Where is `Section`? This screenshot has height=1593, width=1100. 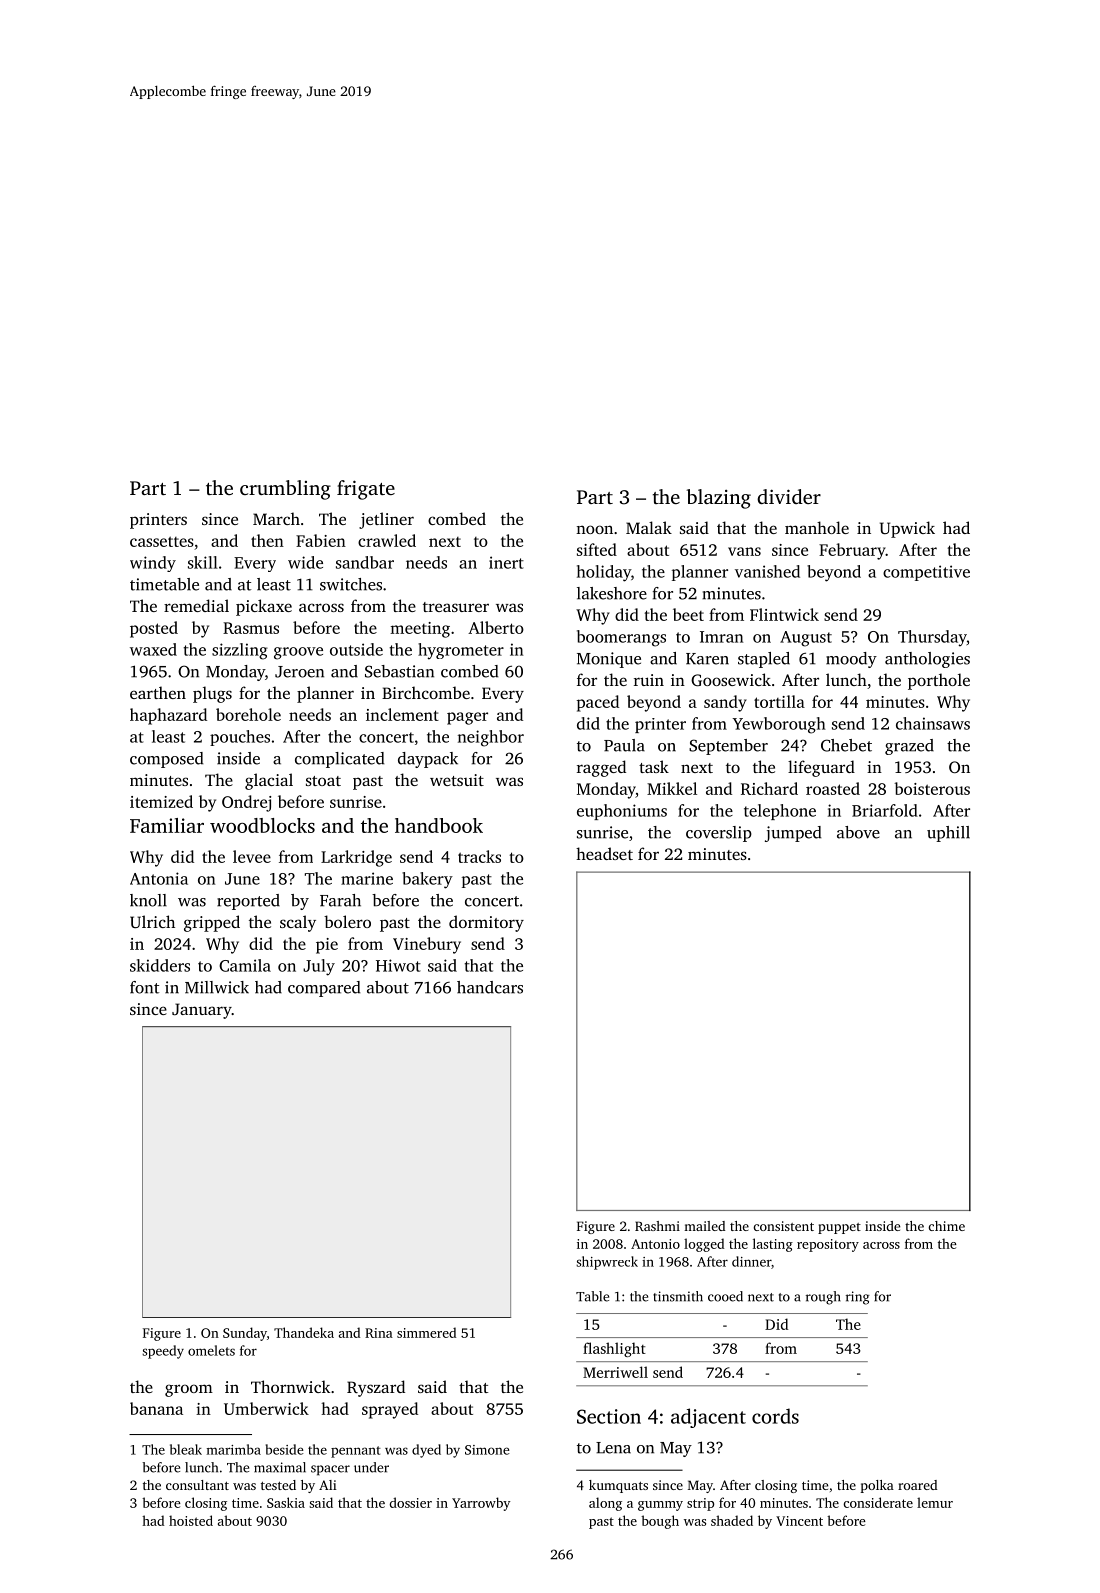
Section is located at coordinates (609, 1416).
